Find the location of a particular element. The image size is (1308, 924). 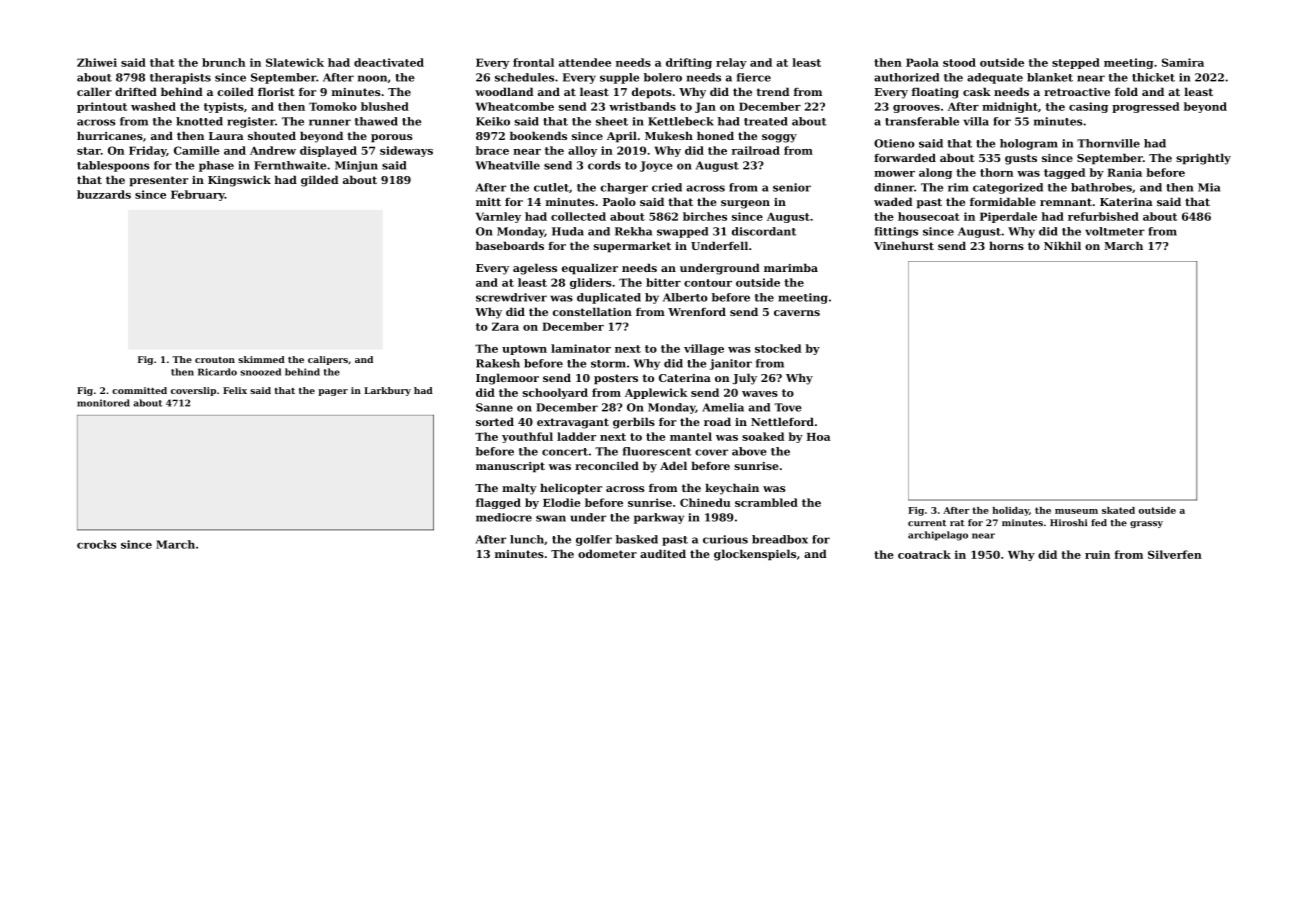

Nikhil is located at coordinates (1062, 245).
